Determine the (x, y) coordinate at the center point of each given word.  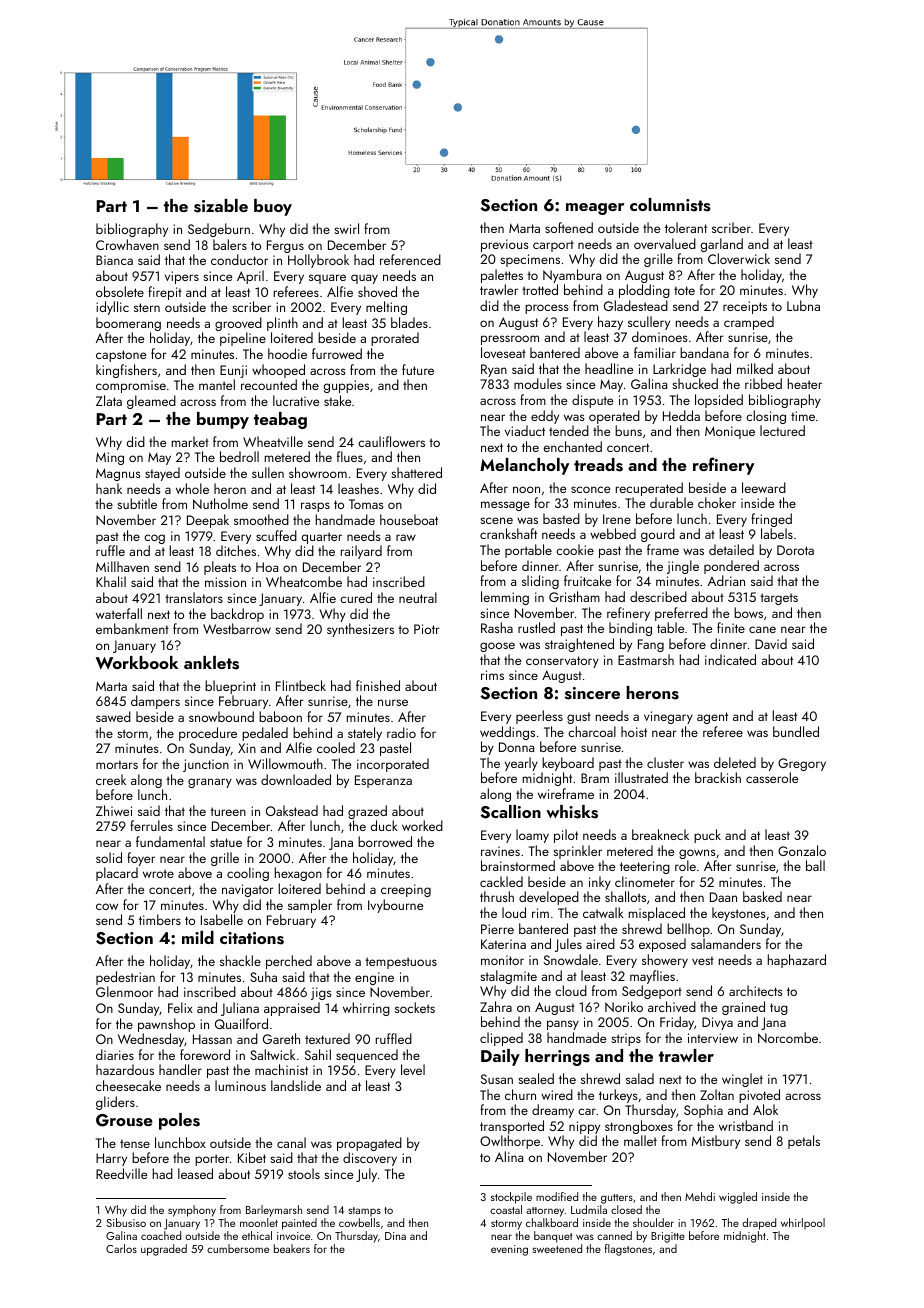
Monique (730, 432)
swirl (346, 228)
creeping (406, 890)
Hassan (212, 1039)
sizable (221, 206)
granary (210, 783)
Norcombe (788, 1037)
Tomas (366, 504)
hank (109, 488)
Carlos (121, 1248)
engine (374, 978)
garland (722, 245)
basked (762, 896)
